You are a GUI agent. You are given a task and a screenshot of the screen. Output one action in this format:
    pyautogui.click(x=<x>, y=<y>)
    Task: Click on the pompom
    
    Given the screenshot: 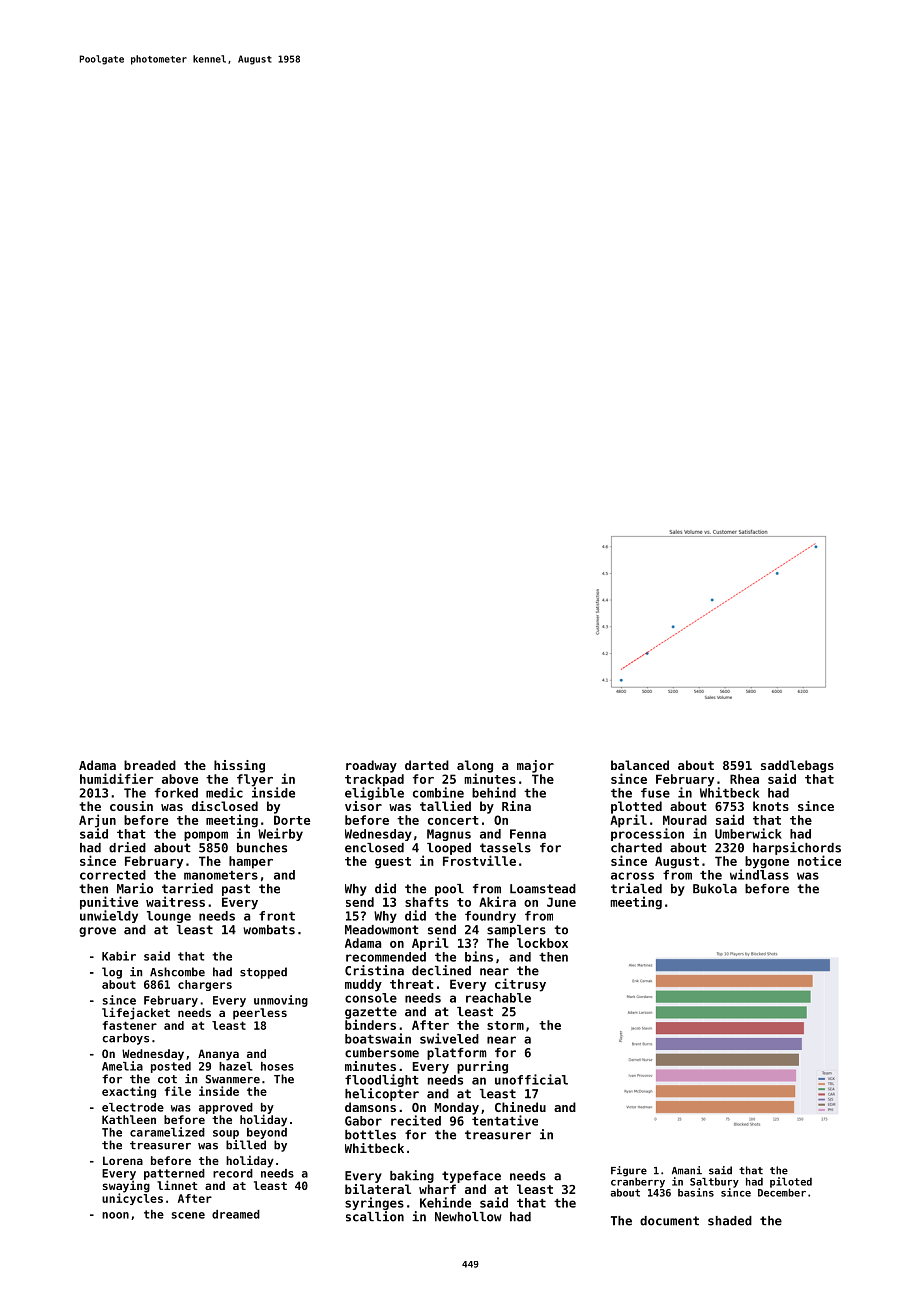 What is the action you would take?
    pyautogui.click(x=206, y=836)
